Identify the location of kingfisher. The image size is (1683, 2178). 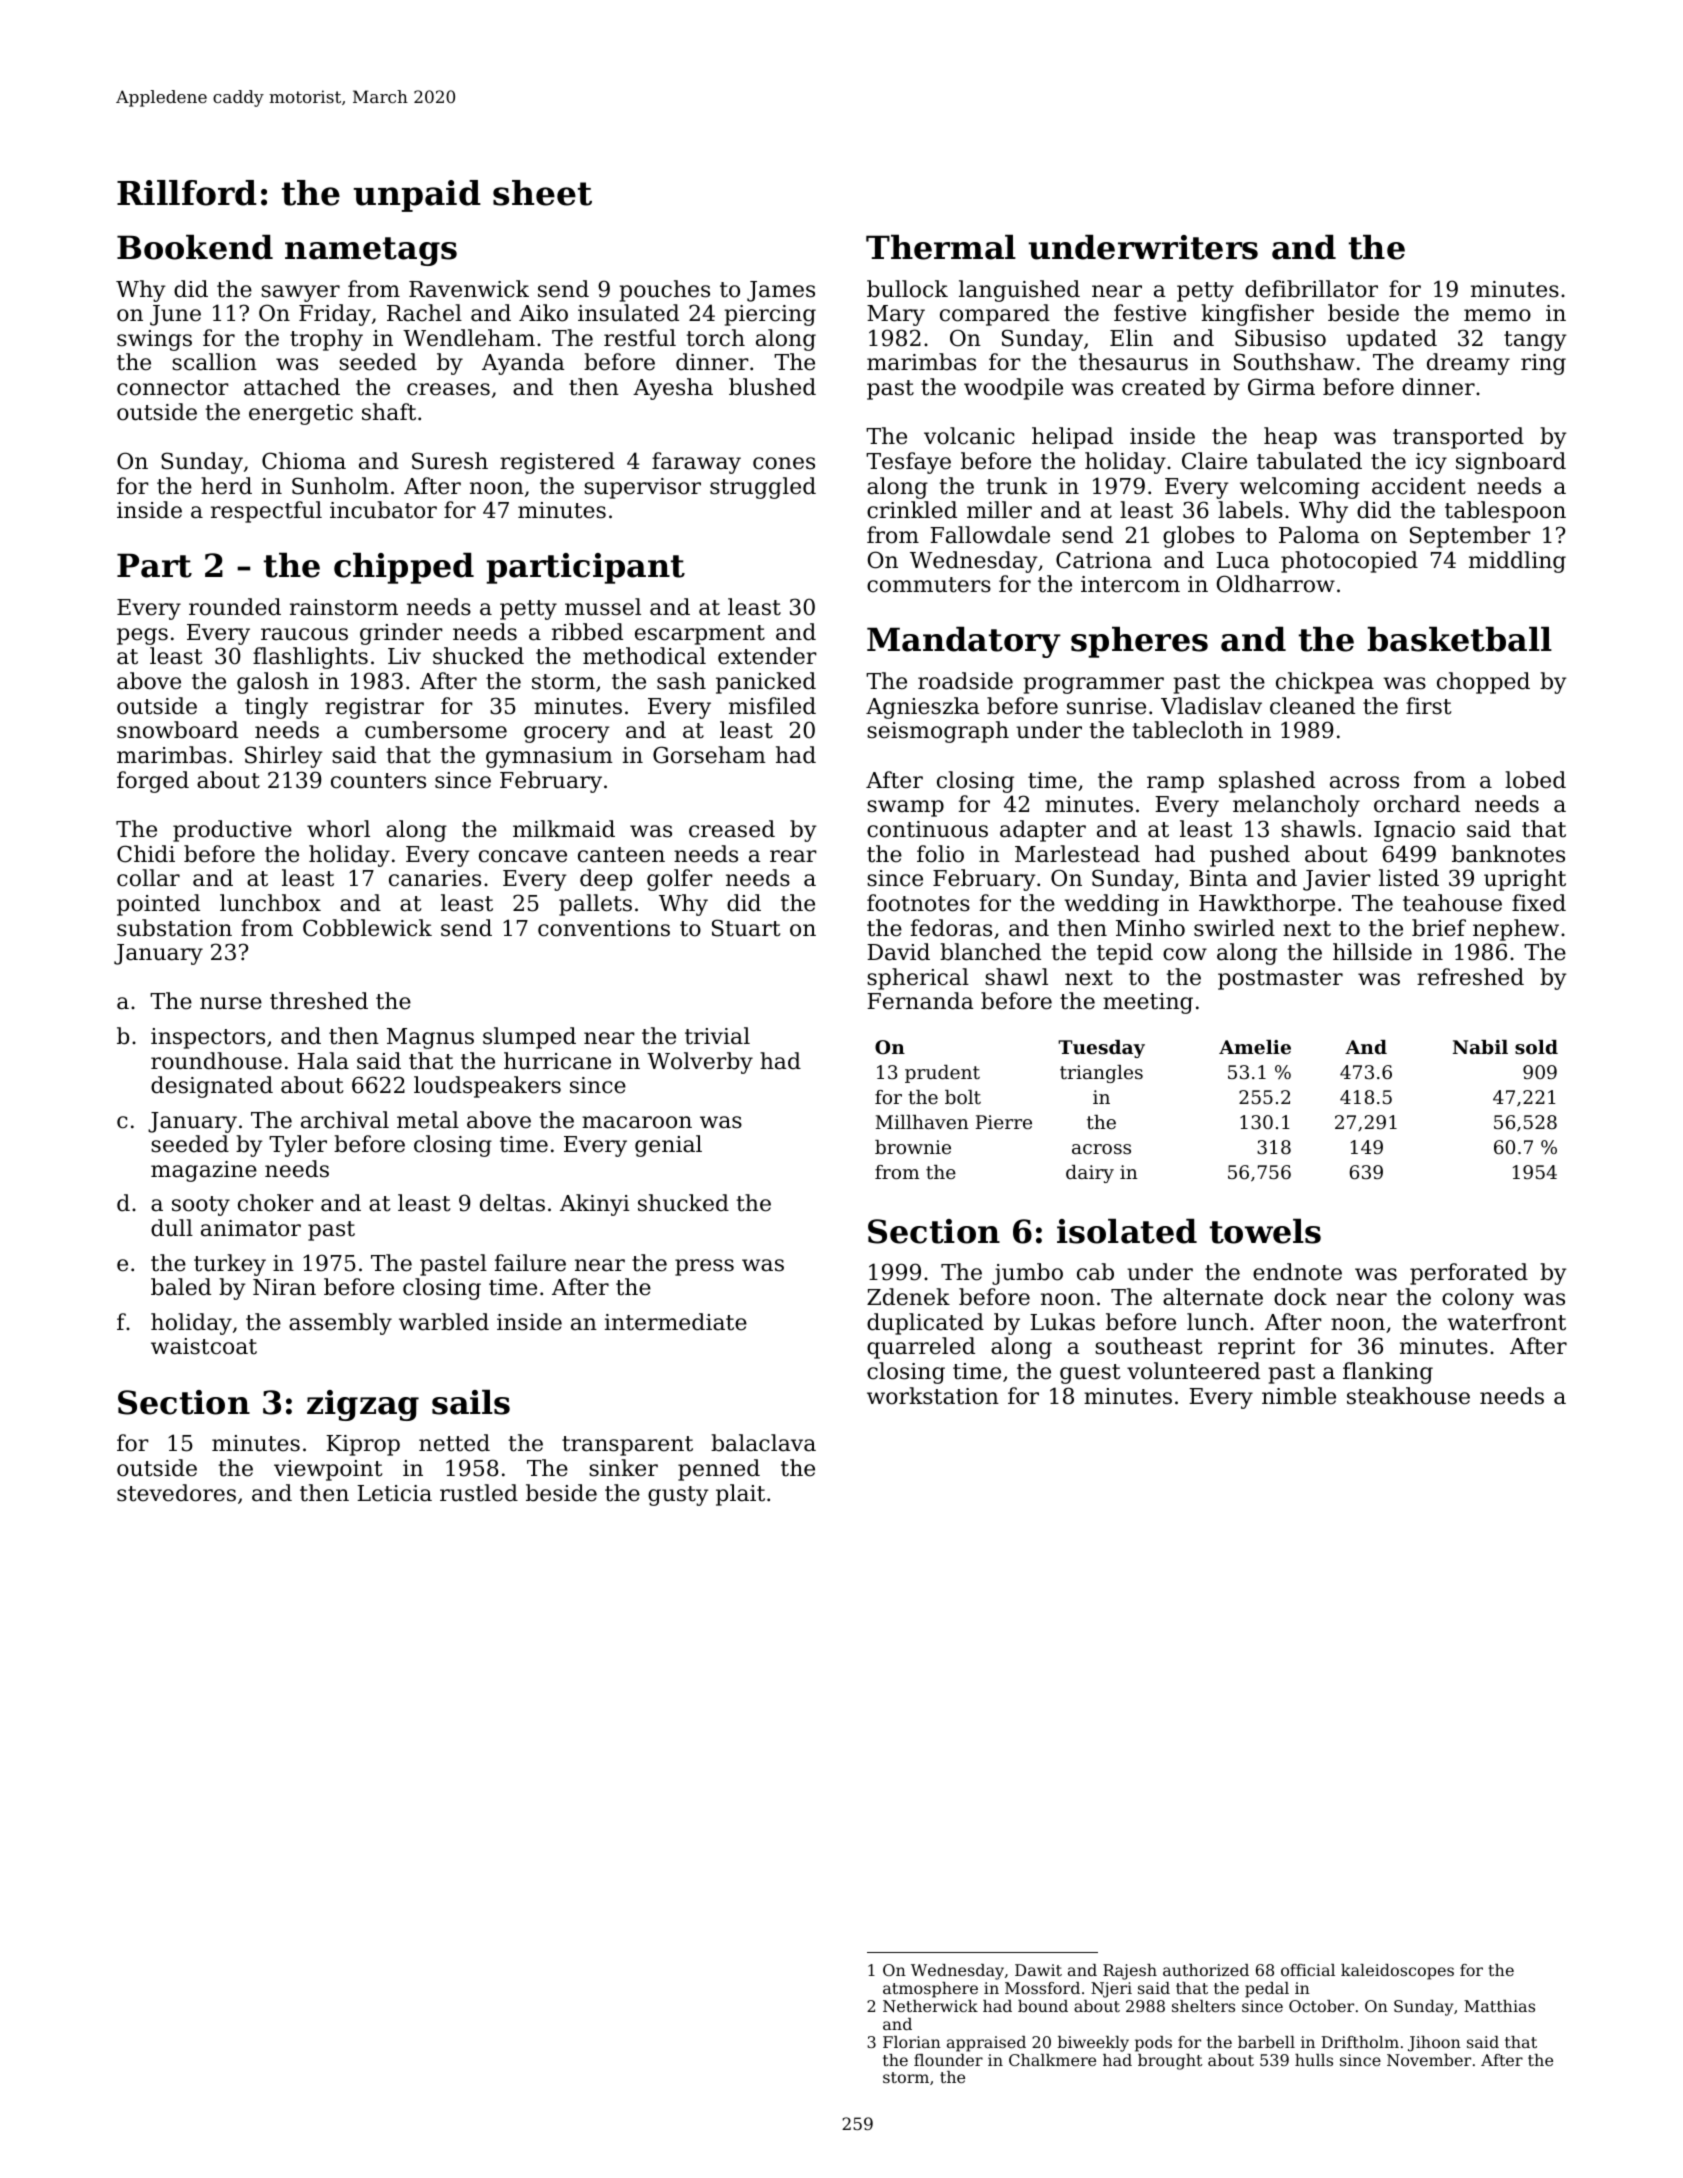
(1257, 315).
